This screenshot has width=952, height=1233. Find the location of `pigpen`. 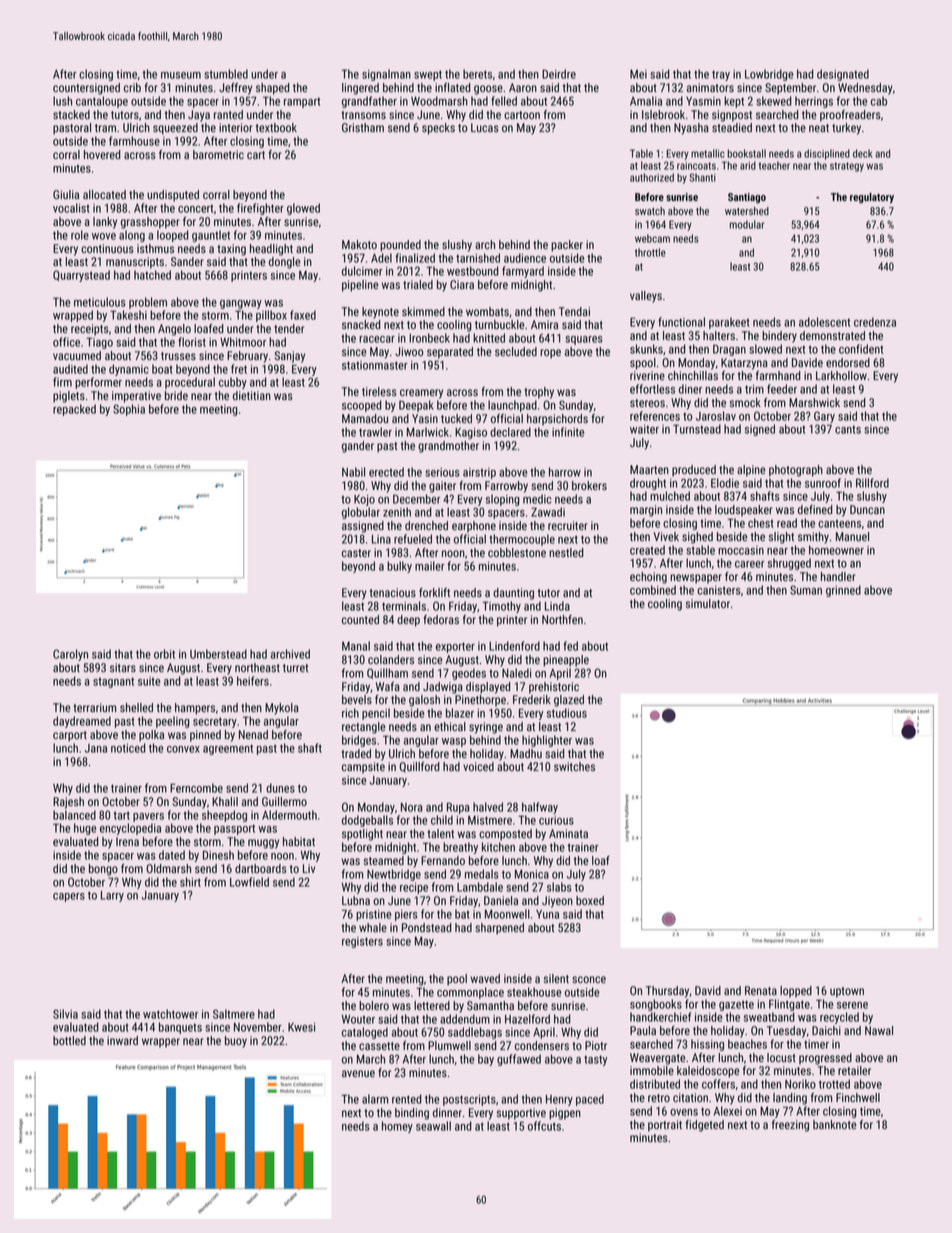

pigpen is located at coordinates (565, 1114).
